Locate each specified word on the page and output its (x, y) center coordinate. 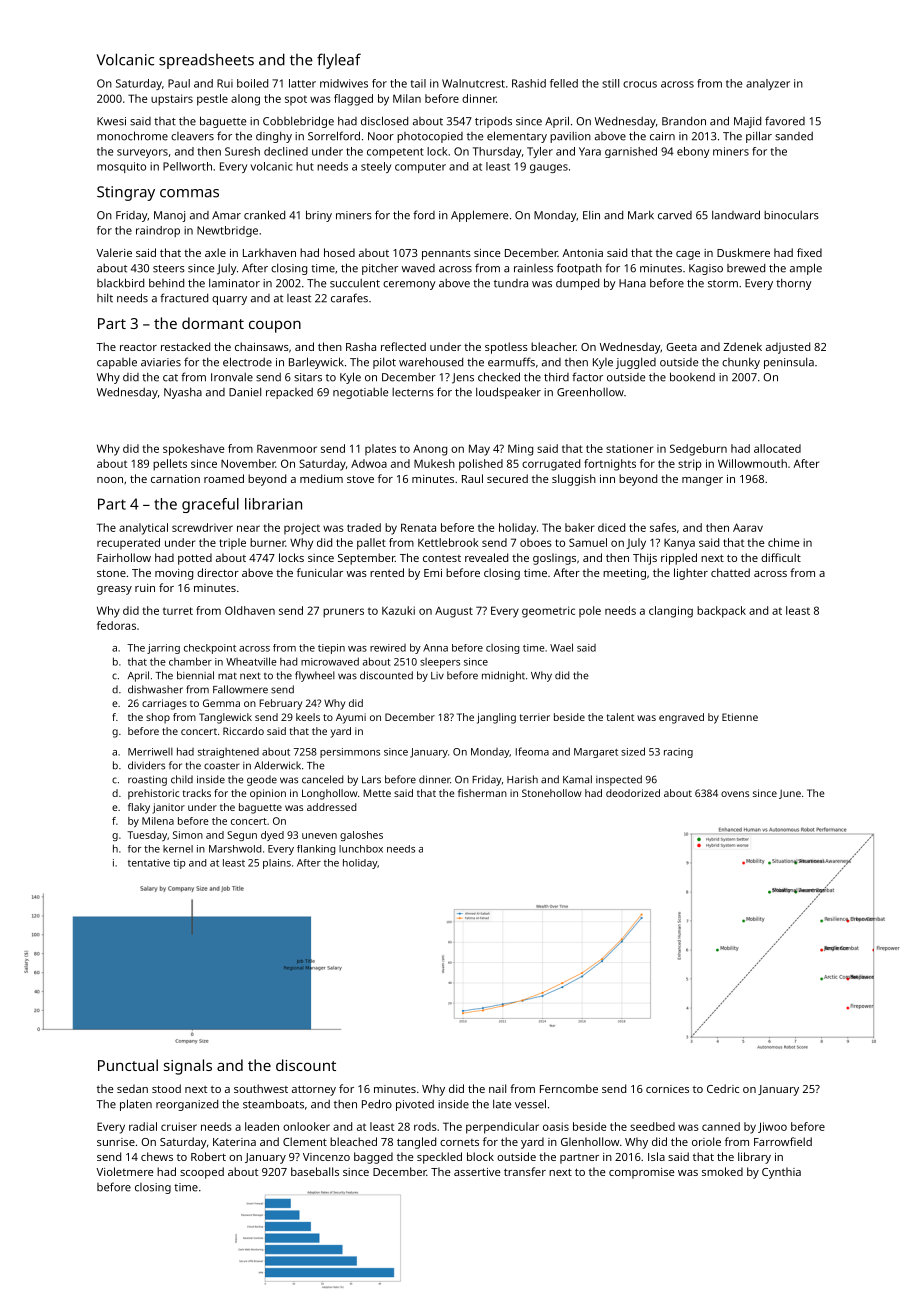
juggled (636, 363)
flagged (353, 100)
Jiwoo (772, 1127)
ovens (735, 794)
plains (277, 864)
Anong (430, 450)
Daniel (245, 392)
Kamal (577, 779)
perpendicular (502, 1128)
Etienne (740, 717)
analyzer (768, 84)
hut (305, 166)
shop (158, 718)
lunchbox (361, 849)
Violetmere (124, 1171)
